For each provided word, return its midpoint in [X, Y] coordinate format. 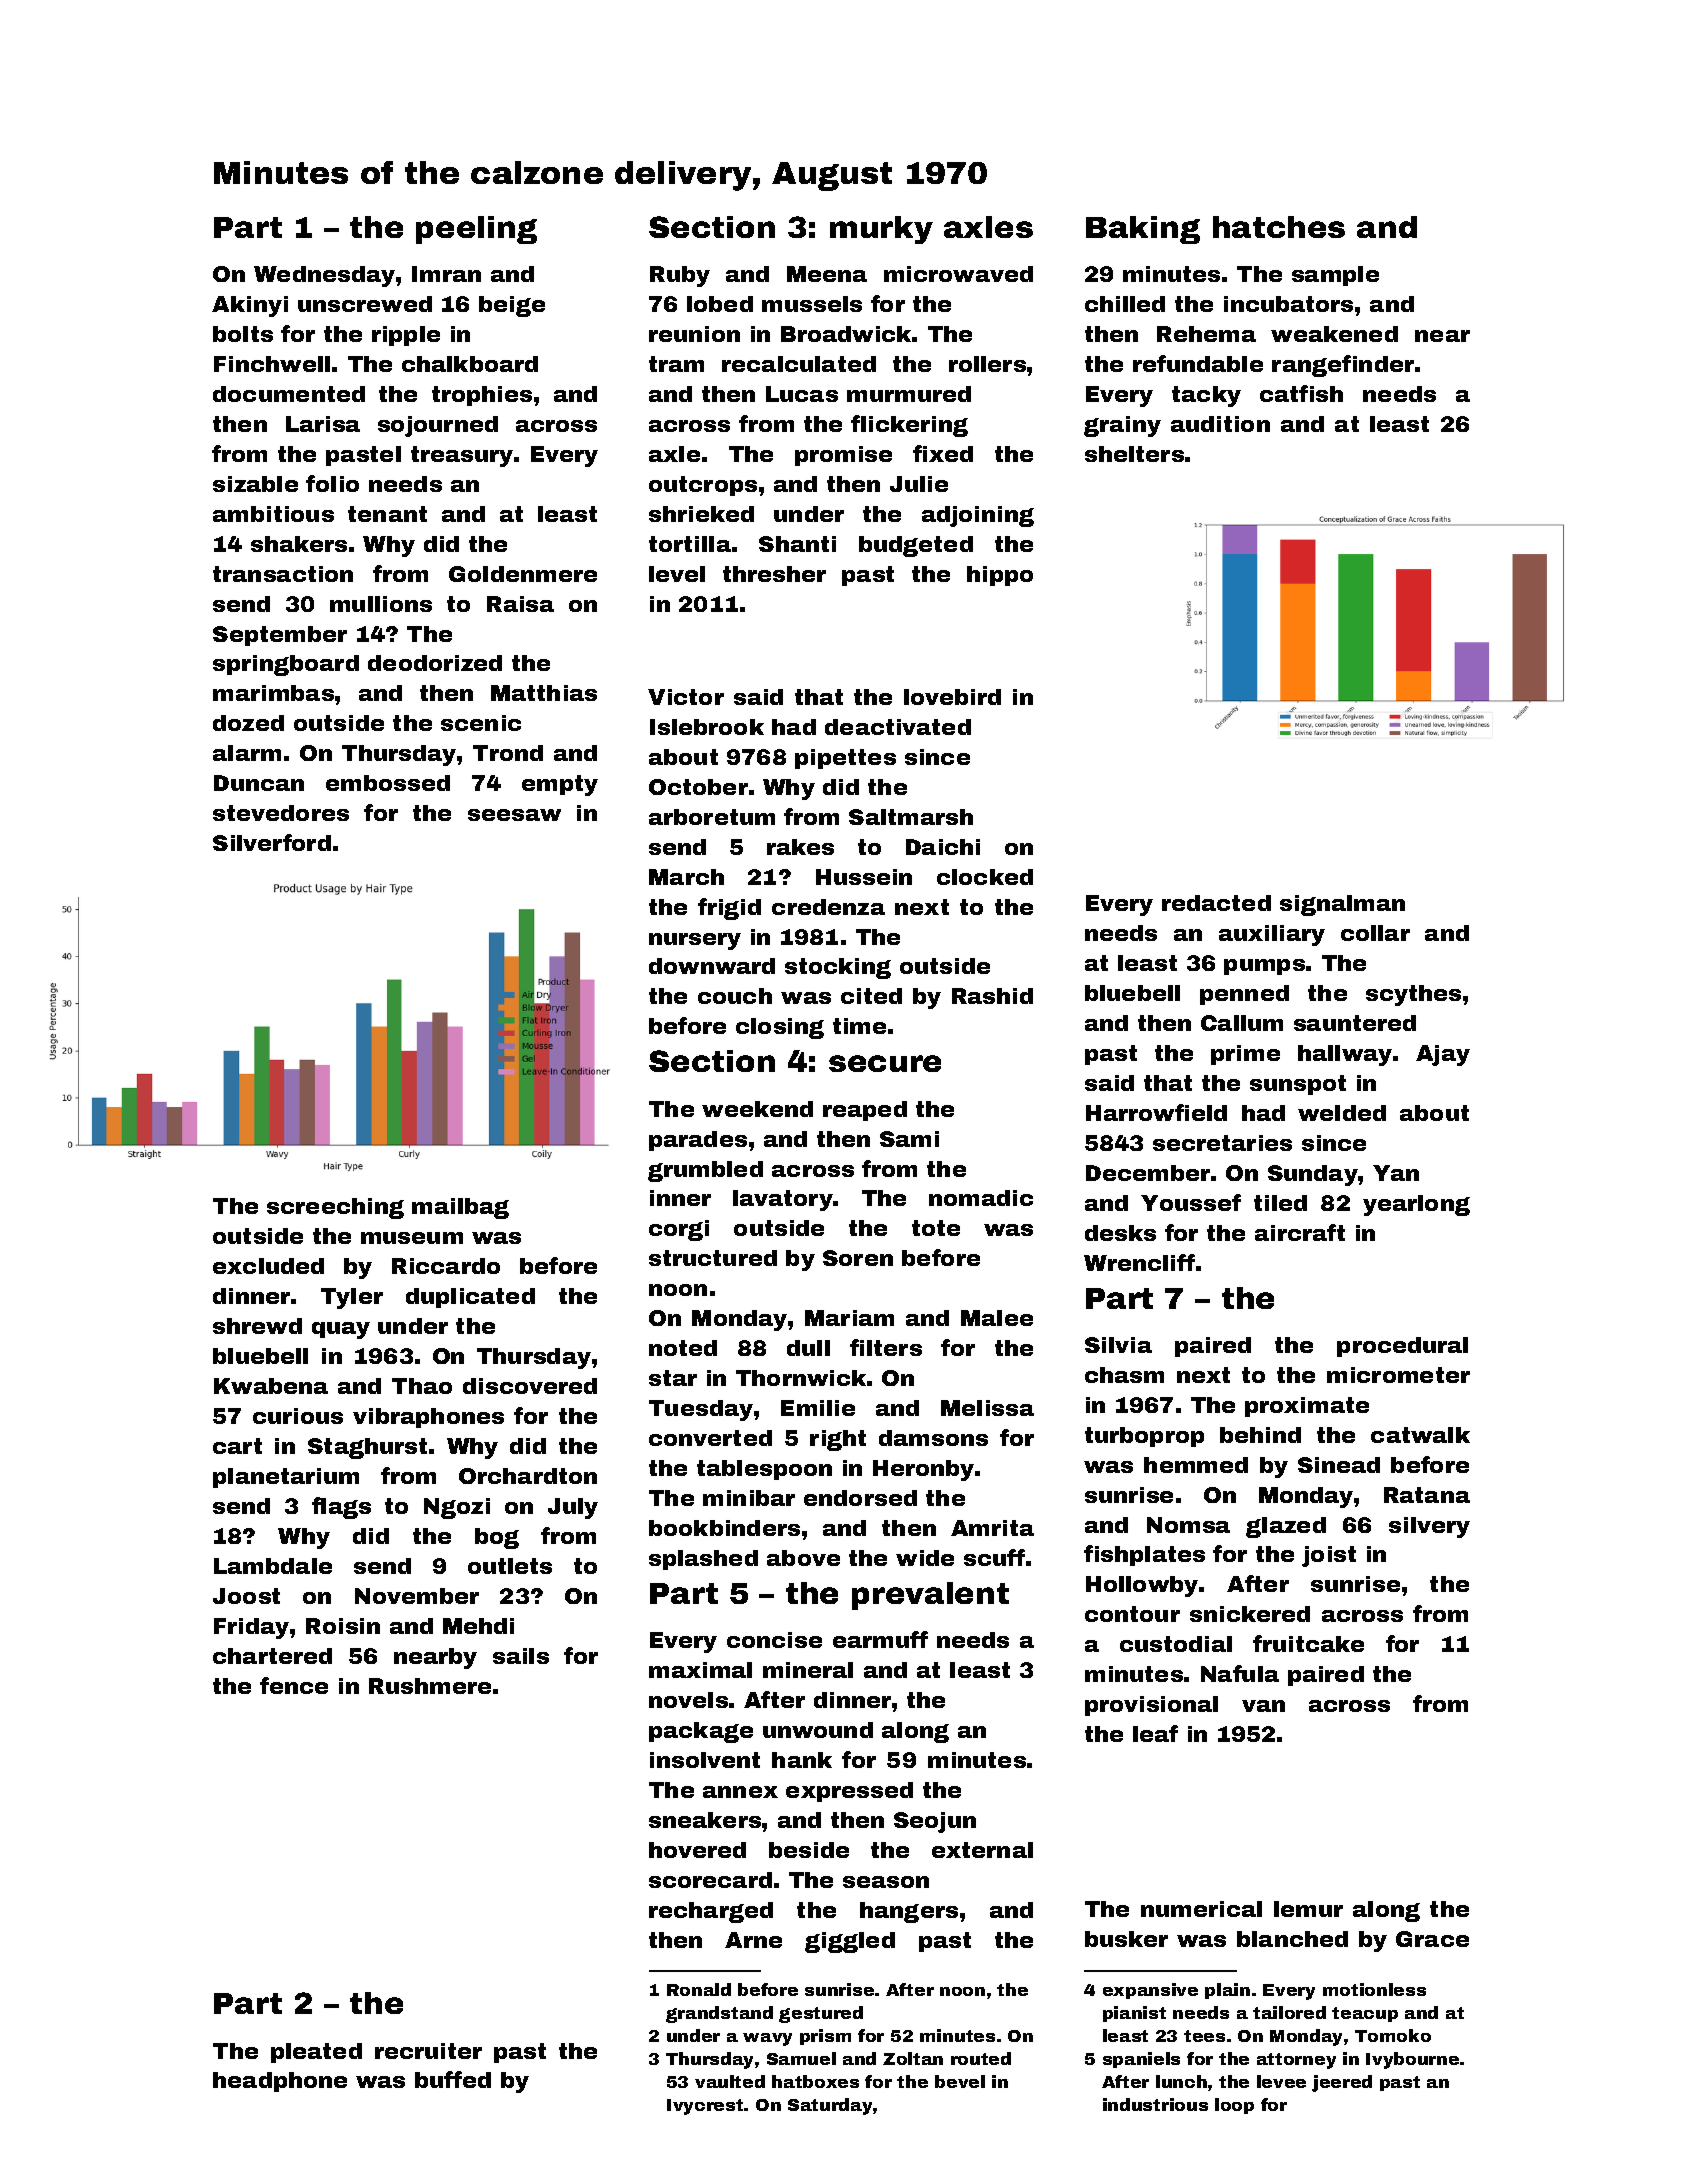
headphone [280, 2082]
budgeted [916, 546]
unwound [818, 1730]
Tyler [352, 1298]
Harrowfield [1156, 1112]
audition [1220, 424]
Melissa [987, 1408]
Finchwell [272, 364]
